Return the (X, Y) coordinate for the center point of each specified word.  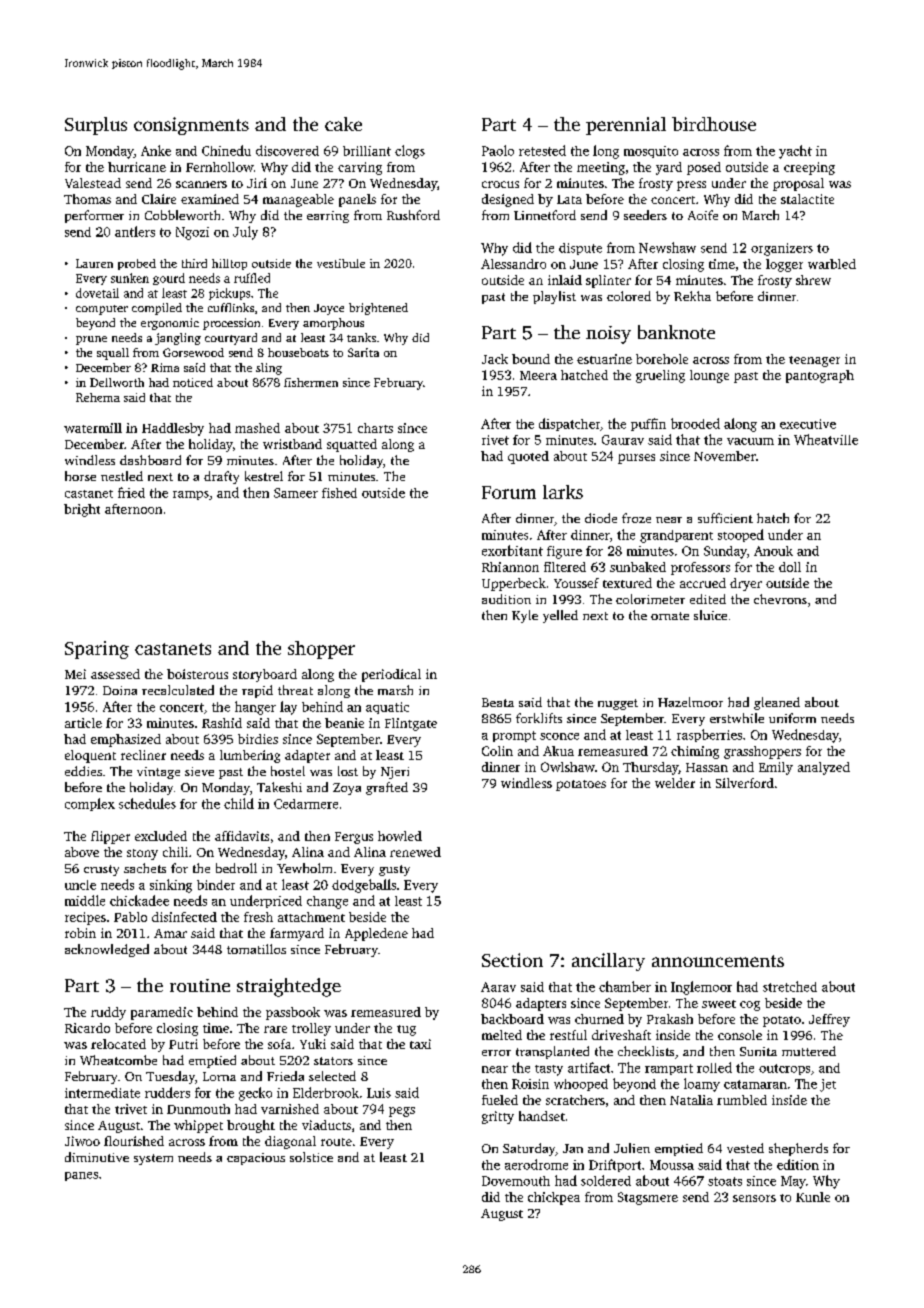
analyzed (824, 768)
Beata (498, 702)
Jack (495, 359)
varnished (290, 1109)
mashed (257, 428)
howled (400, 836)
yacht (795, 152)
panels (357, 200)
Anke (156, 150)
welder (675, 783)
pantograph (820, 376)
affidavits (242, 836)
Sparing (97, 650)
